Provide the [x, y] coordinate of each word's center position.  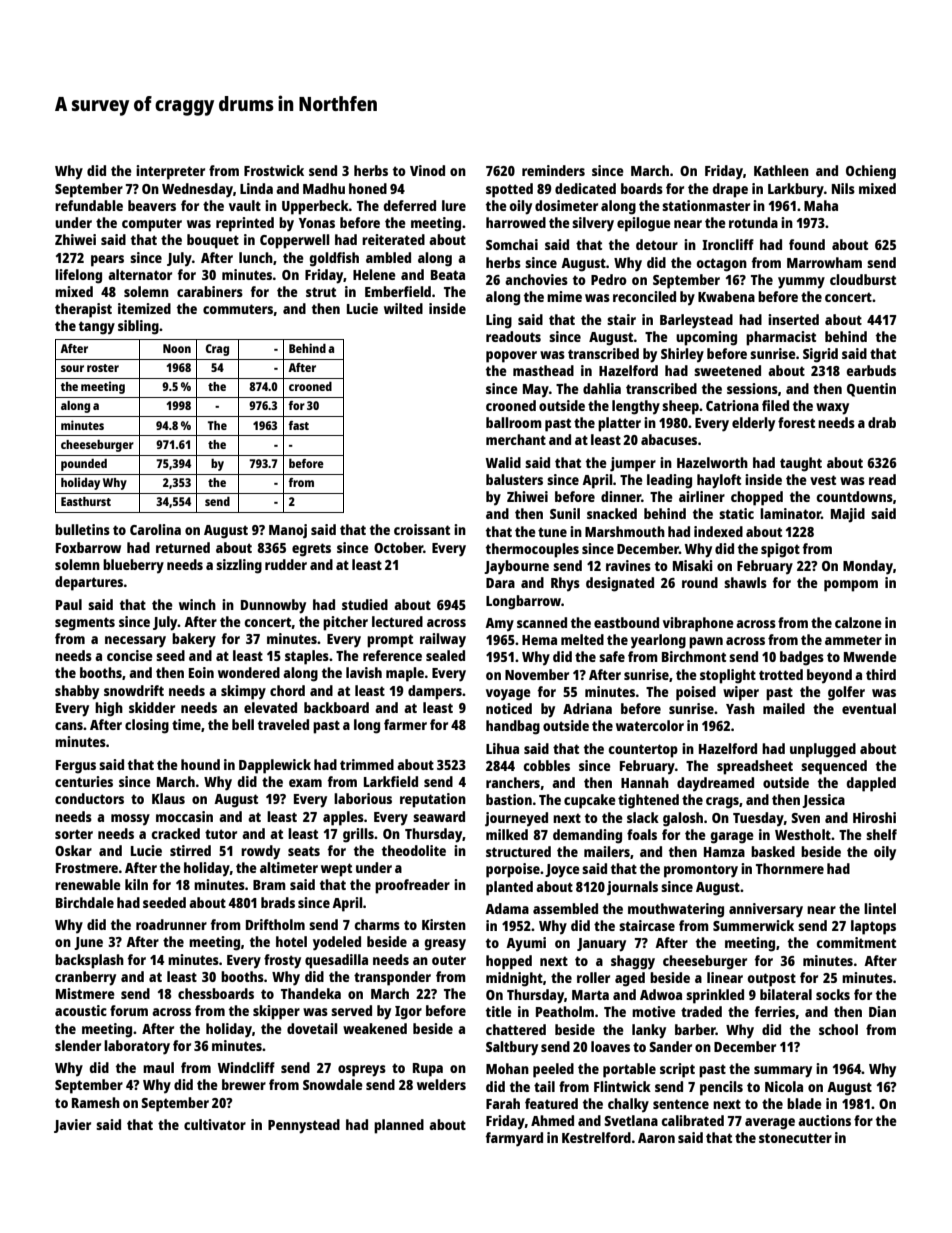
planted [509, 888]
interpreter [170, 172]
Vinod [427, 170]
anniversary [766, 910]
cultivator [215, 1124]
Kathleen [781, 170]
